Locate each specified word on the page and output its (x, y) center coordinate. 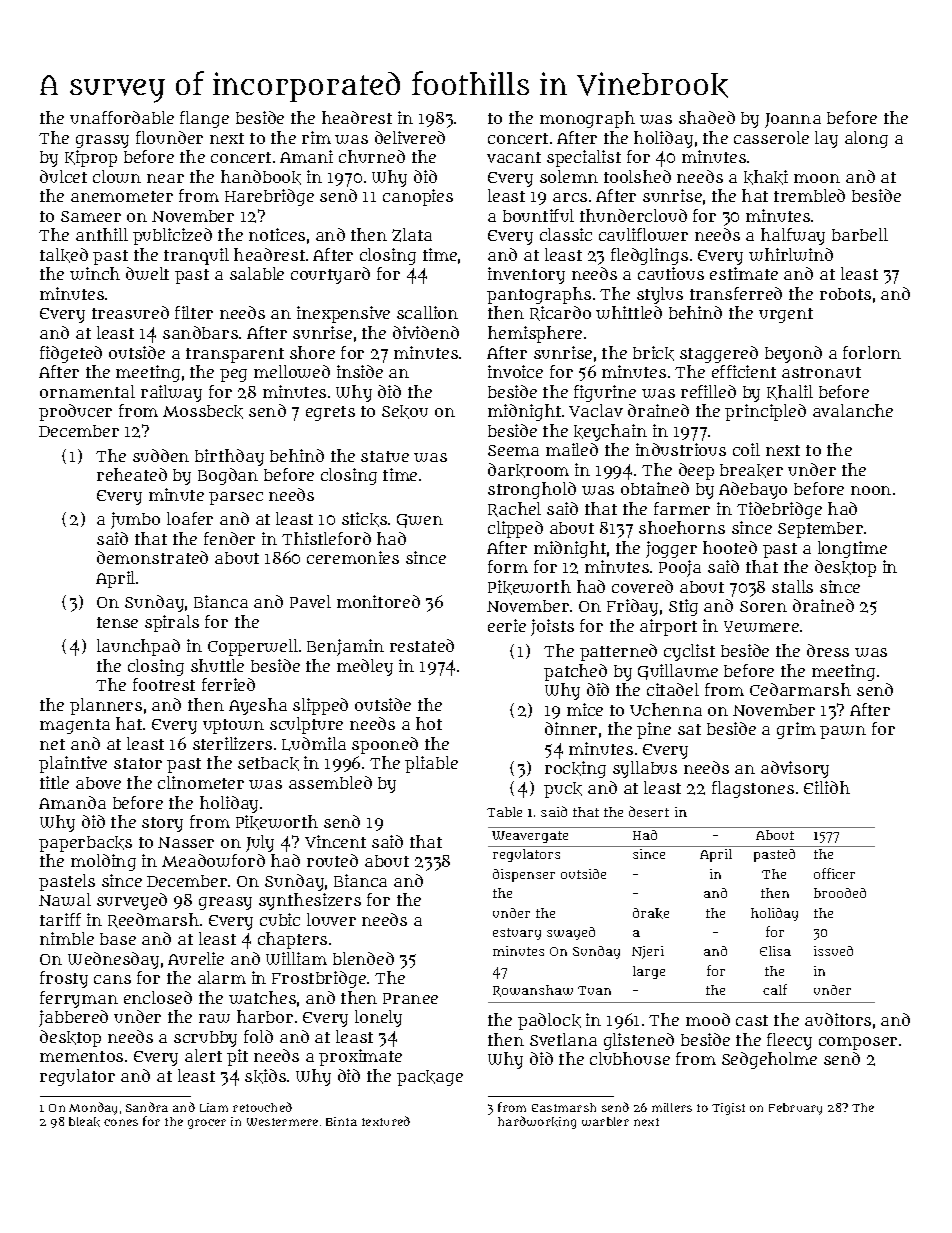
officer (834, 873)
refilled (708, 391)
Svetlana (563, 1039)
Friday (632, 607)
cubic (280, 919)
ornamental (87, 391)
